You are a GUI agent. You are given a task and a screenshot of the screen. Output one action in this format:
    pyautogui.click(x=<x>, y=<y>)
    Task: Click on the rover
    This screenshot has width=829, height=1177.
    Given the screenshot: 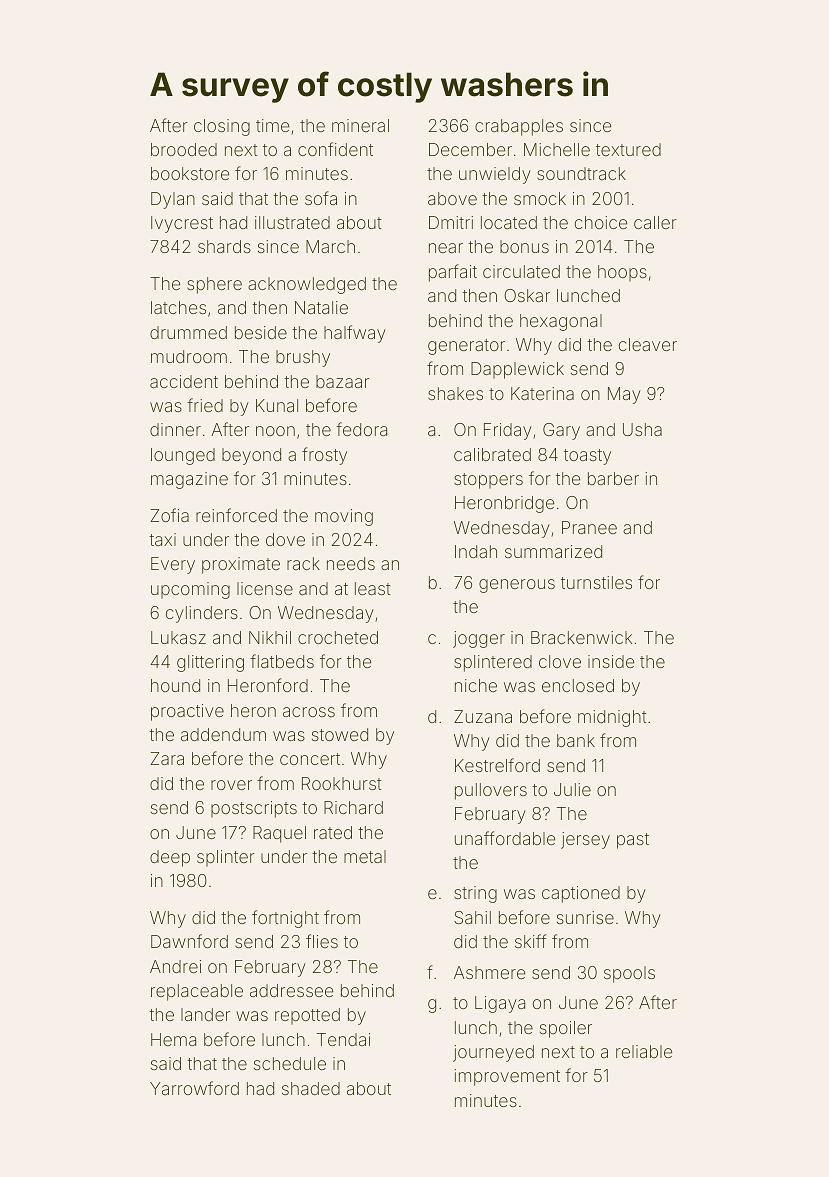 What is the action you would take?
    pyautogui.click(x=231, y=785)
